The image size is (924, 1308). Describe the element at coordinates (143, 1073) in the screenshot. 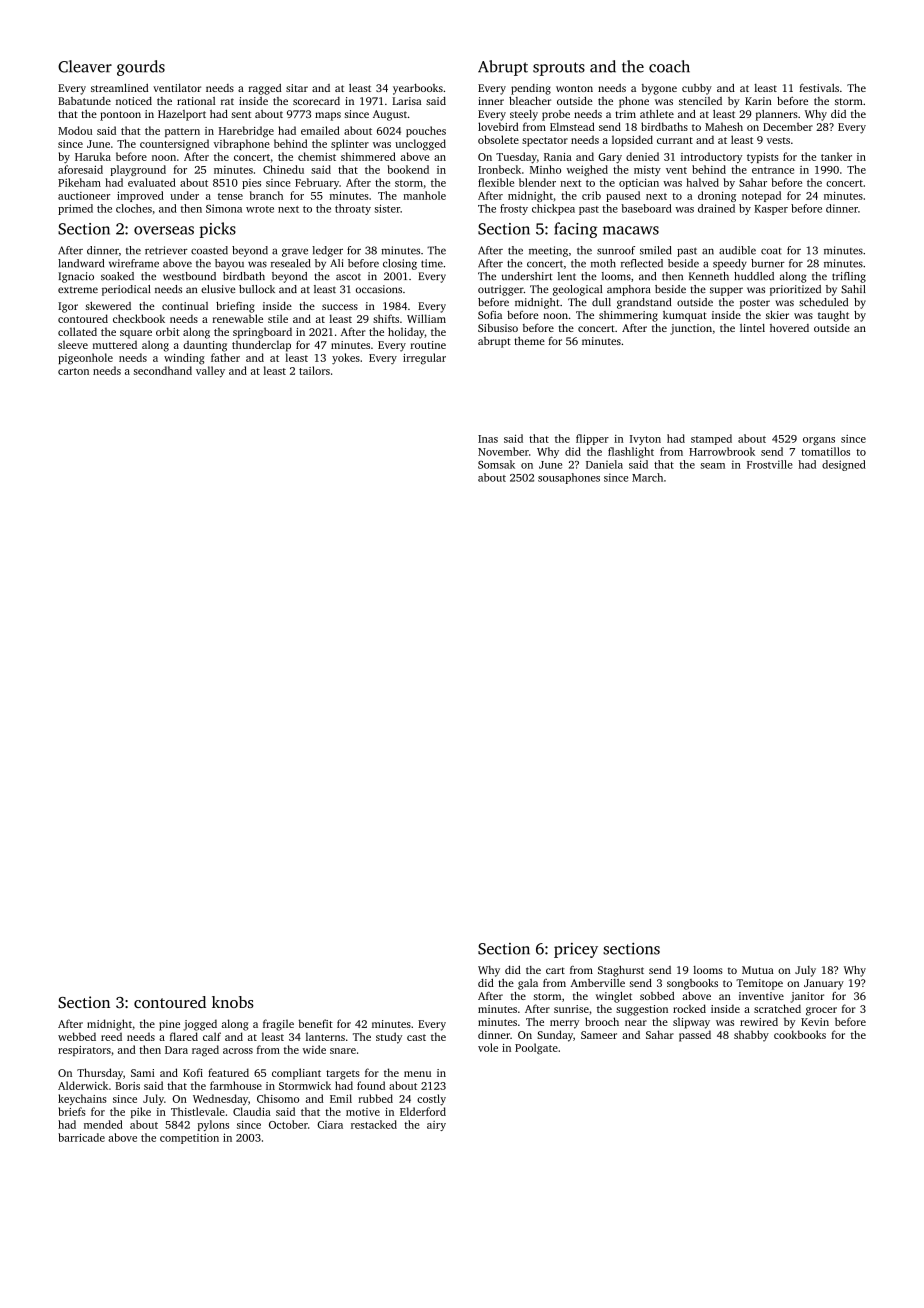

I see `Sami` at that location.
